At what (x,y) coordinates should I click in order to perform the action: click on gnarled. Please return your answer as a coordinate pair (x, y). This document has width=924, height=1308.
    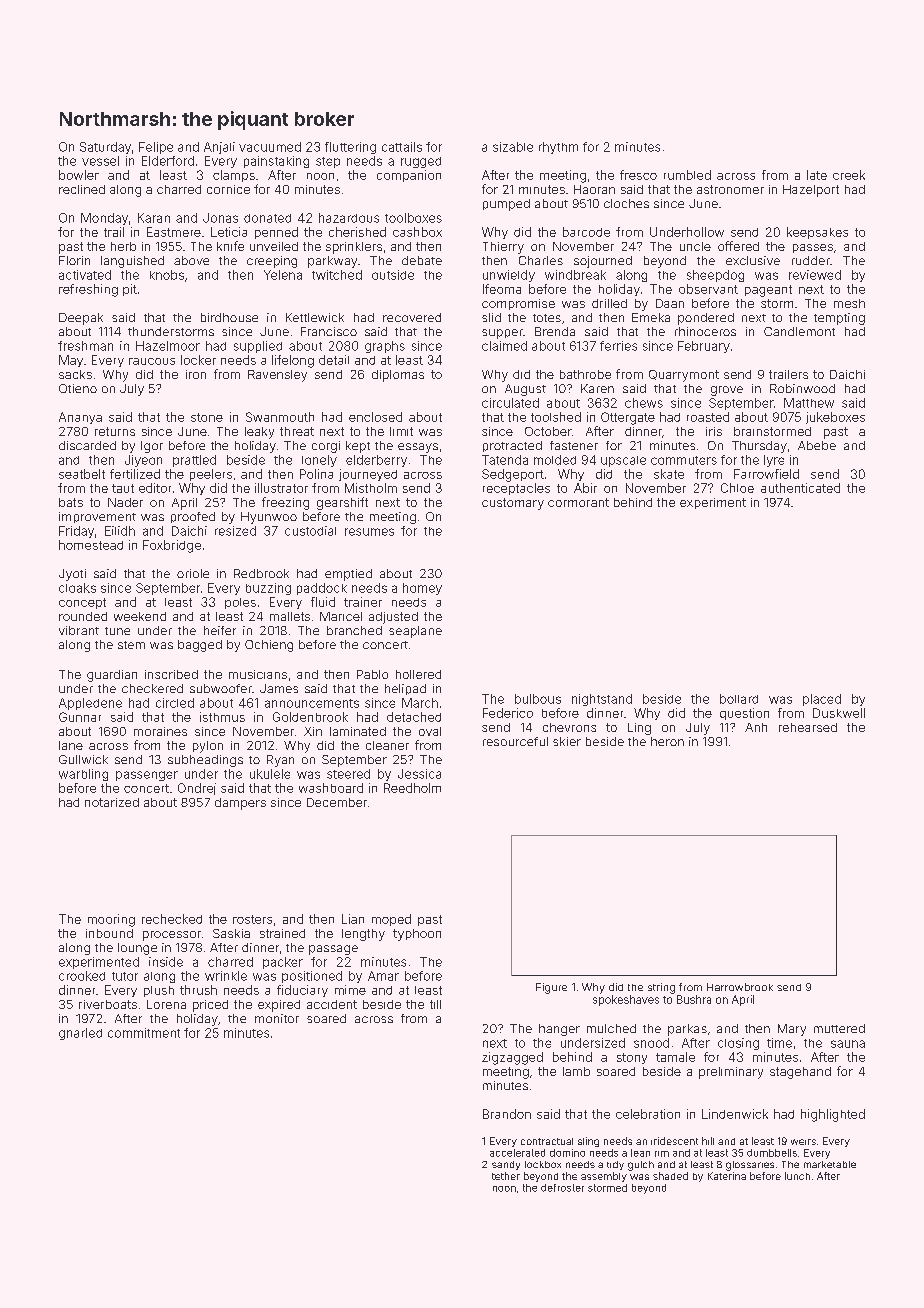
    Looking at the image, I should click on (80, 1034).
